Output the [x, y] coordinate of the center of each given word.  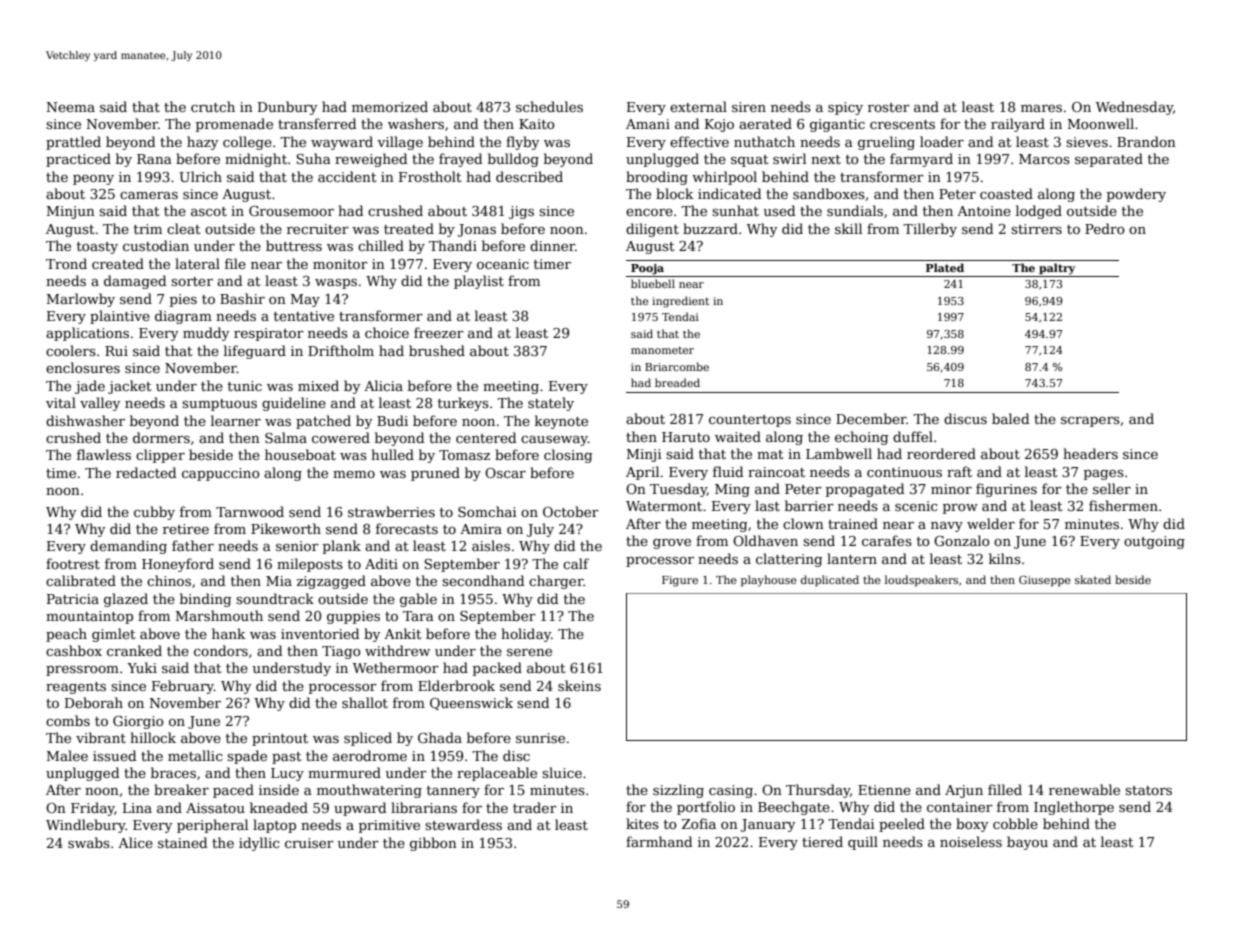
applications [87, 334]
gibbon [433, 844]
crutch [213, 106]
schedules [549, 106]
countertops [750, 421]
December [871, 418]
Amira [481, 529]
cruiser [309, 843]
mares [1041, 108]
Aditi [381, 563]
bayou [1027, 843]
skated [1093, 579]
